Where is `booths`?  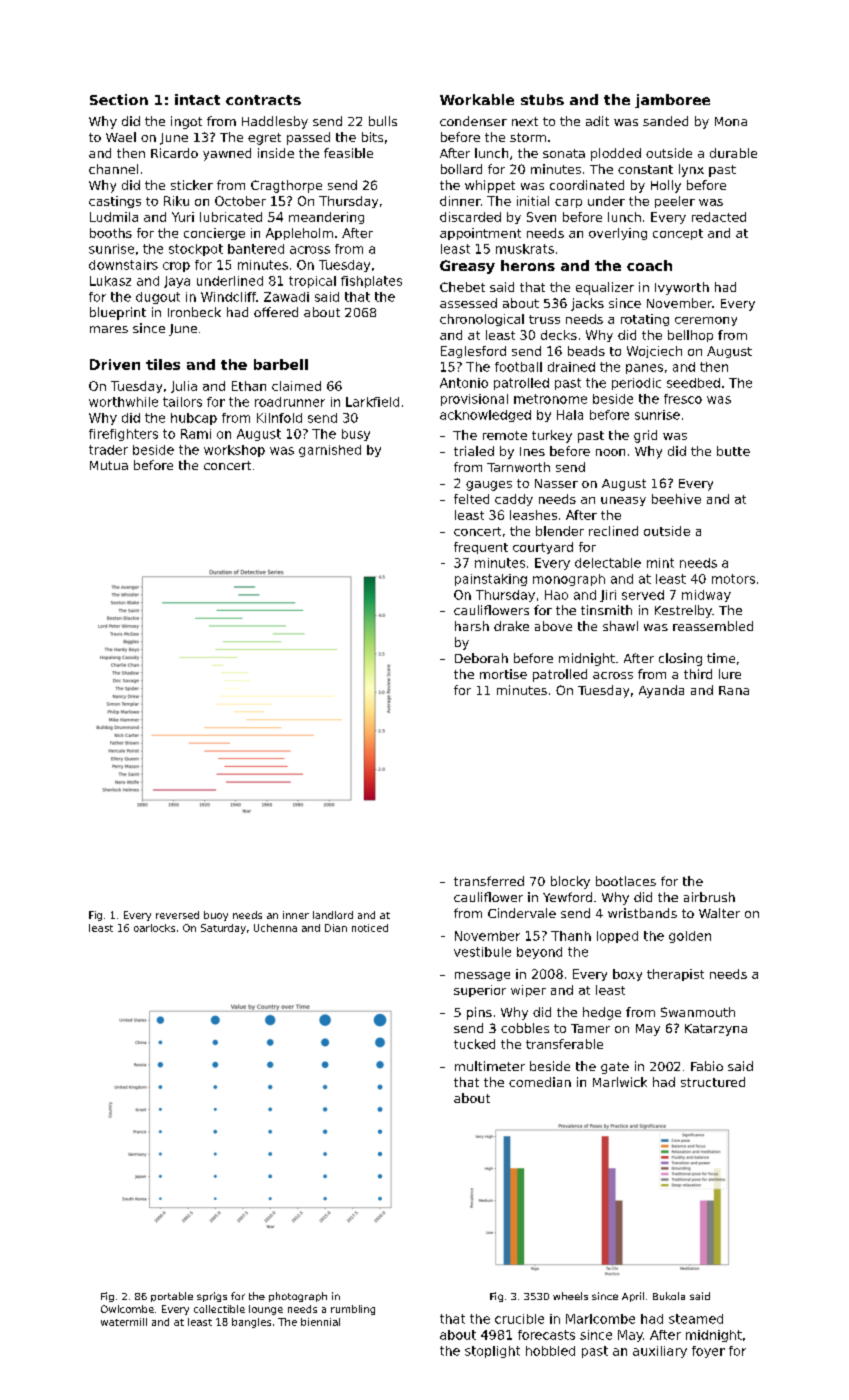 booths is located at coordinates (111, 233).
